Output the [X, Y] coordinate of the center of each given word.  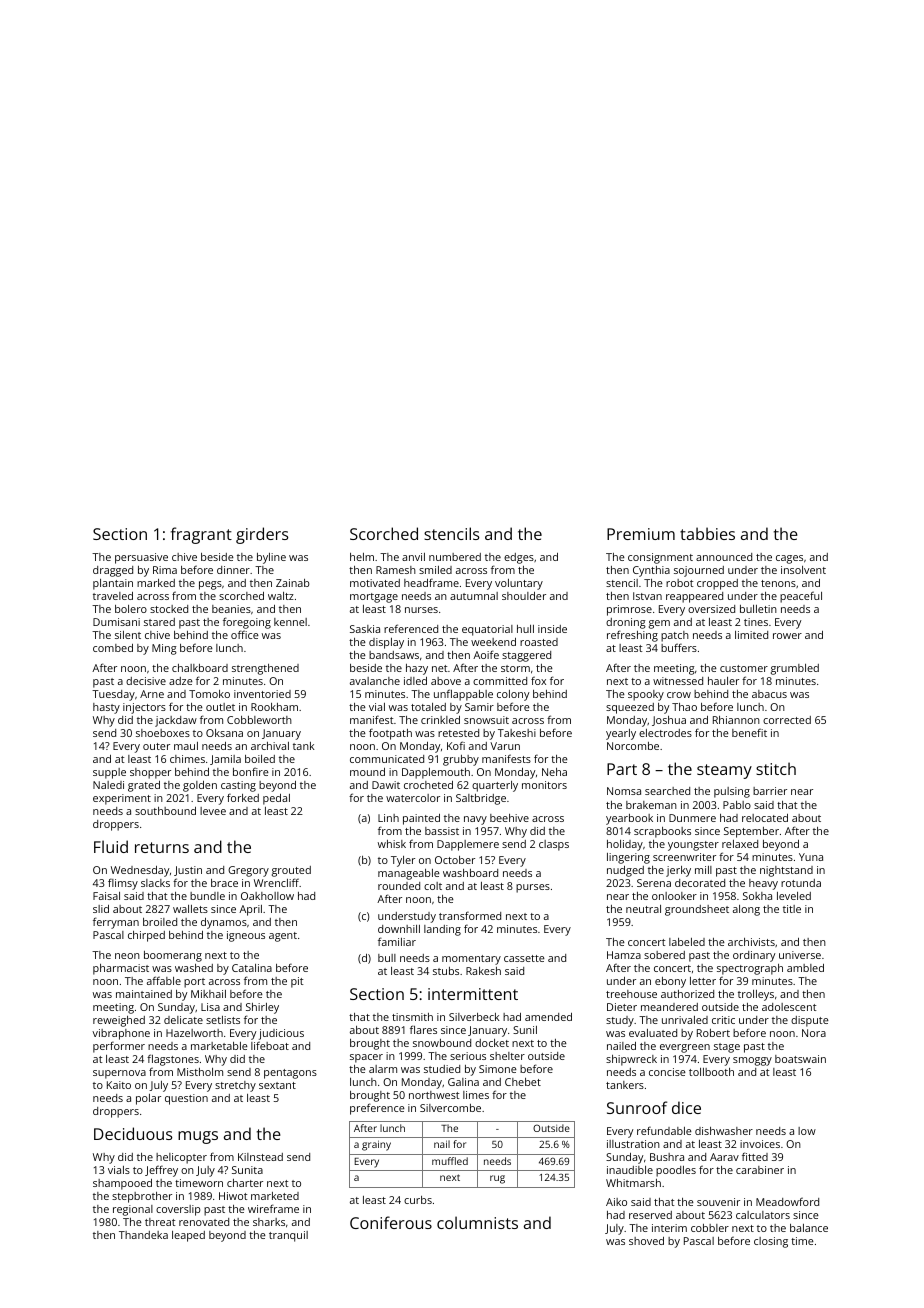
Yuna [811, 857]
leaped [188, 1236]
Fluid [111, 846]
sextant [277, 1085]
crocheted [428, 785]
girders [262, 535]
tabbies [707, 533]
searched [667, 791]
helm [362, 557]
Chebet [523, 1082]
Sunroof [637, 1107]
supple [109, 773]
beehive [509, 818]
